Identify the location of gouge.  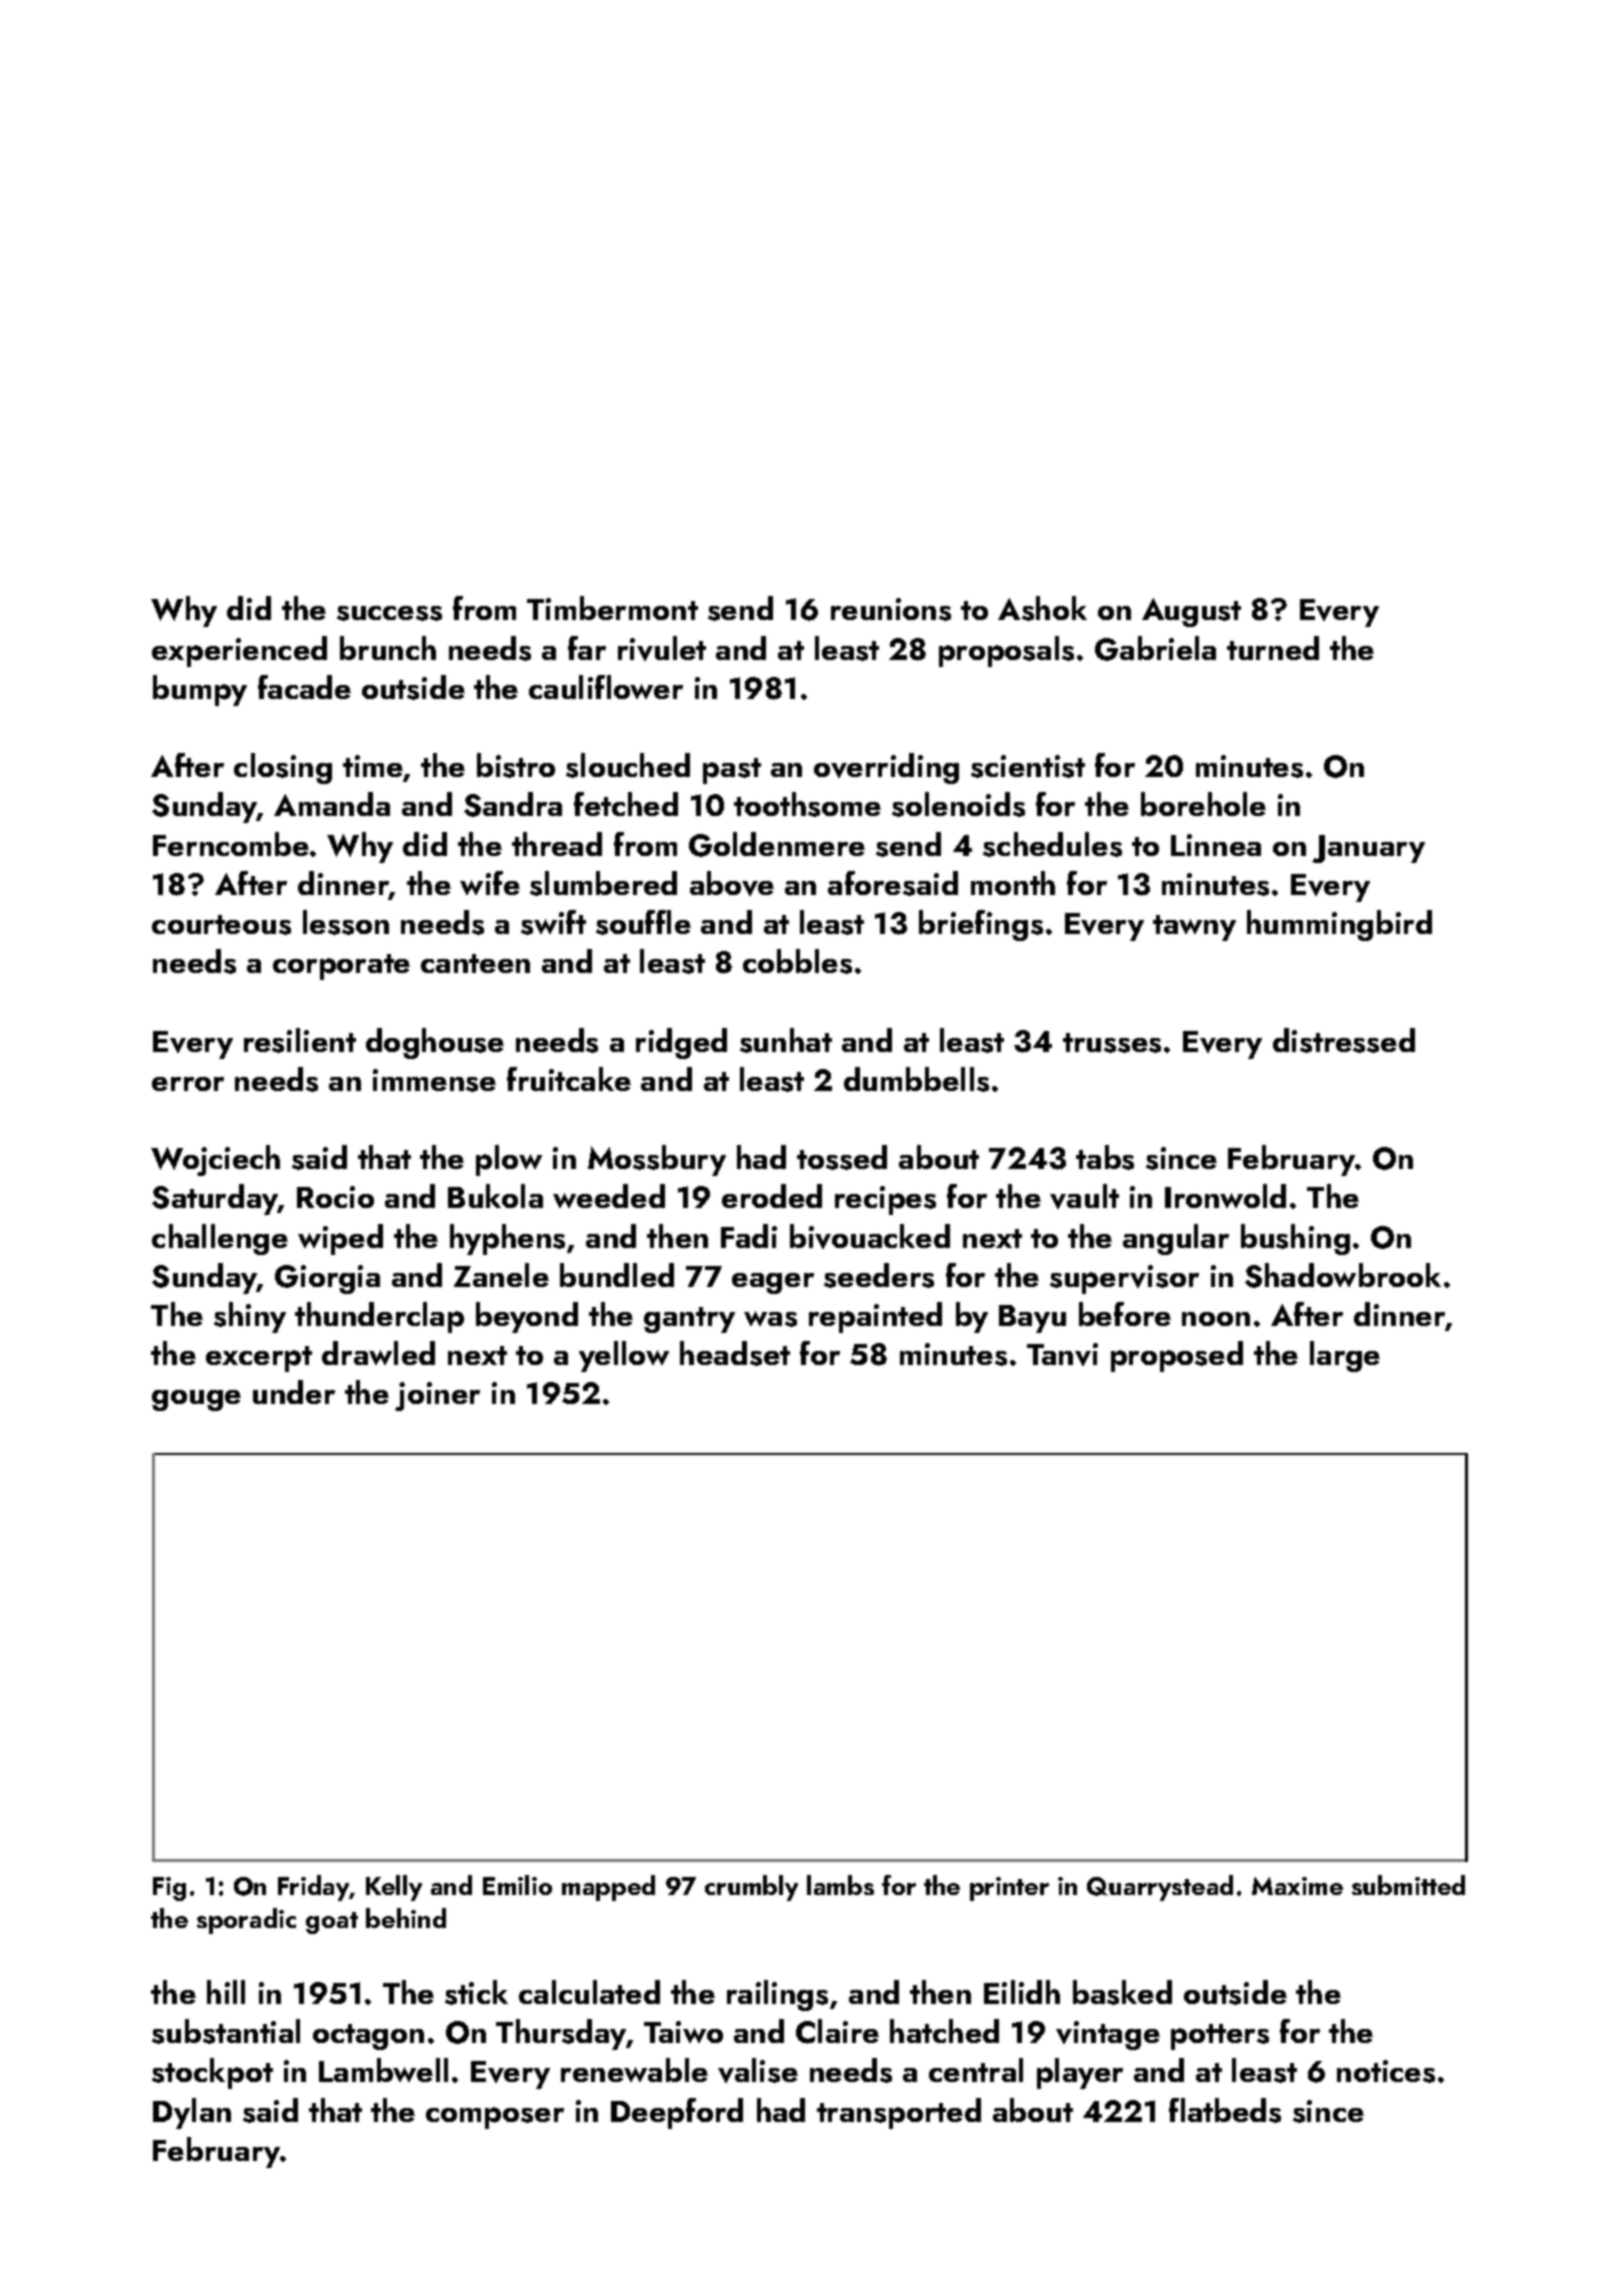
(196, 1400).
